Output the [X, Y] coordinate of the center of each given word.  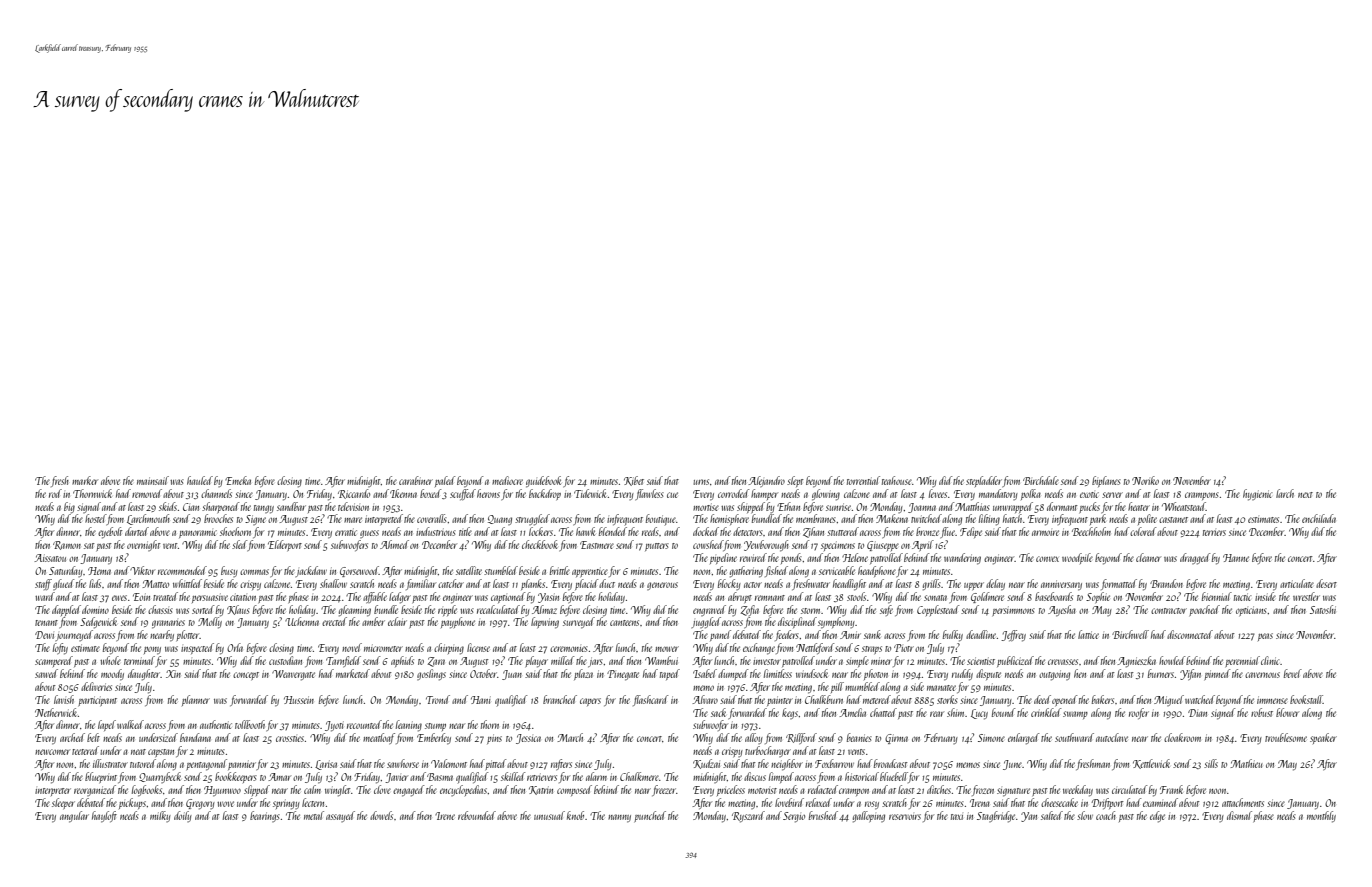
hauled [200, 480]
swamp [1075, 715]
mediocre [507, 480]
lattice [1088, 634]
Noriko [1145, 480]
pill [837, 687]
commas [254, 572]
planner [196, 700]
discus [755, 776]
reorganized [95, 790]
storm [811, 611]
